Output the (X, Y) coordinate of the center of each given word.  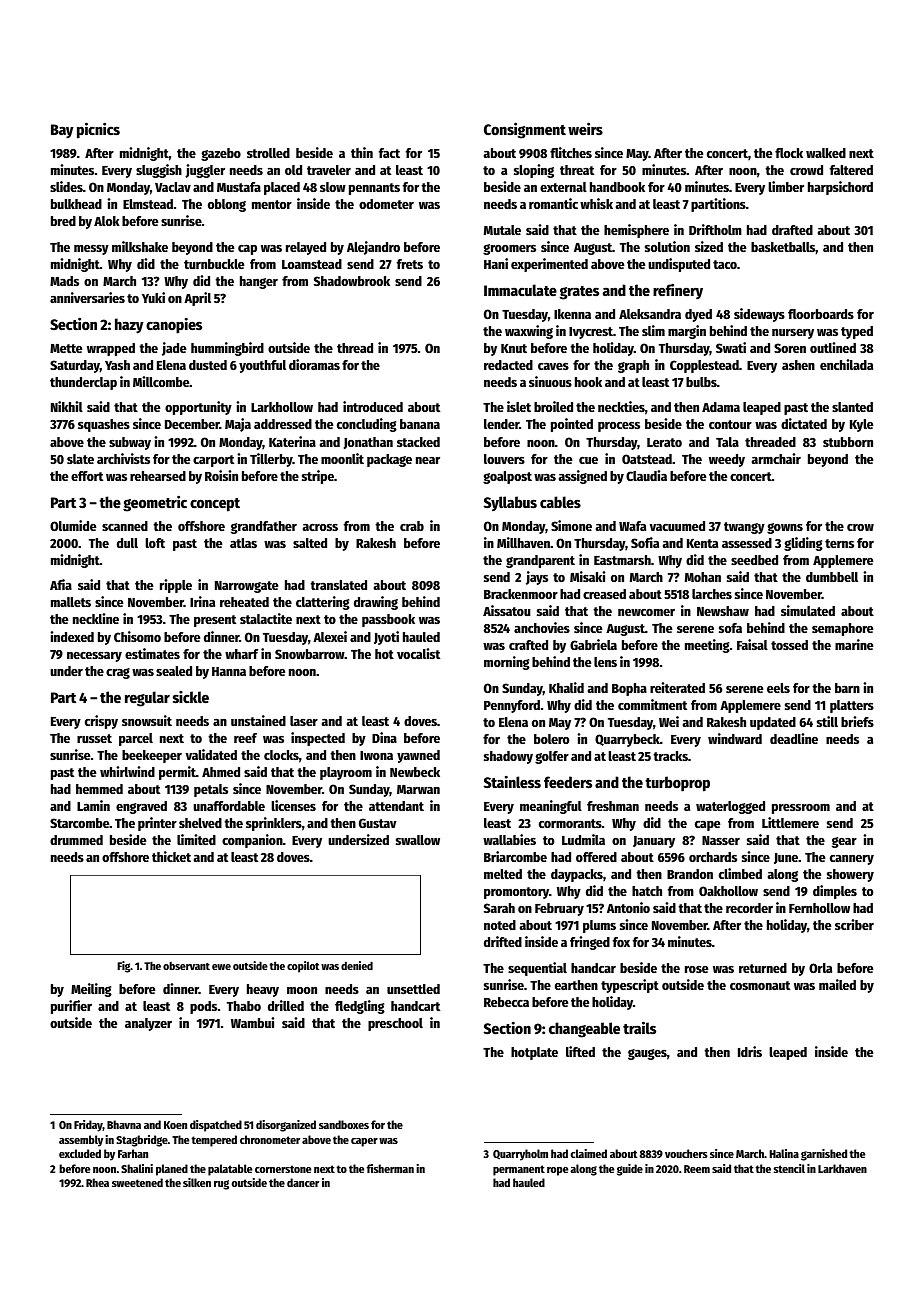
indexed (72, 636)
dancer (303, 1182)
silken (197, 1182)
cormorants (570, 823)
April (197, 299)
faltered (851, 170)
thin (362, 152)
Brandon (690, 874)
